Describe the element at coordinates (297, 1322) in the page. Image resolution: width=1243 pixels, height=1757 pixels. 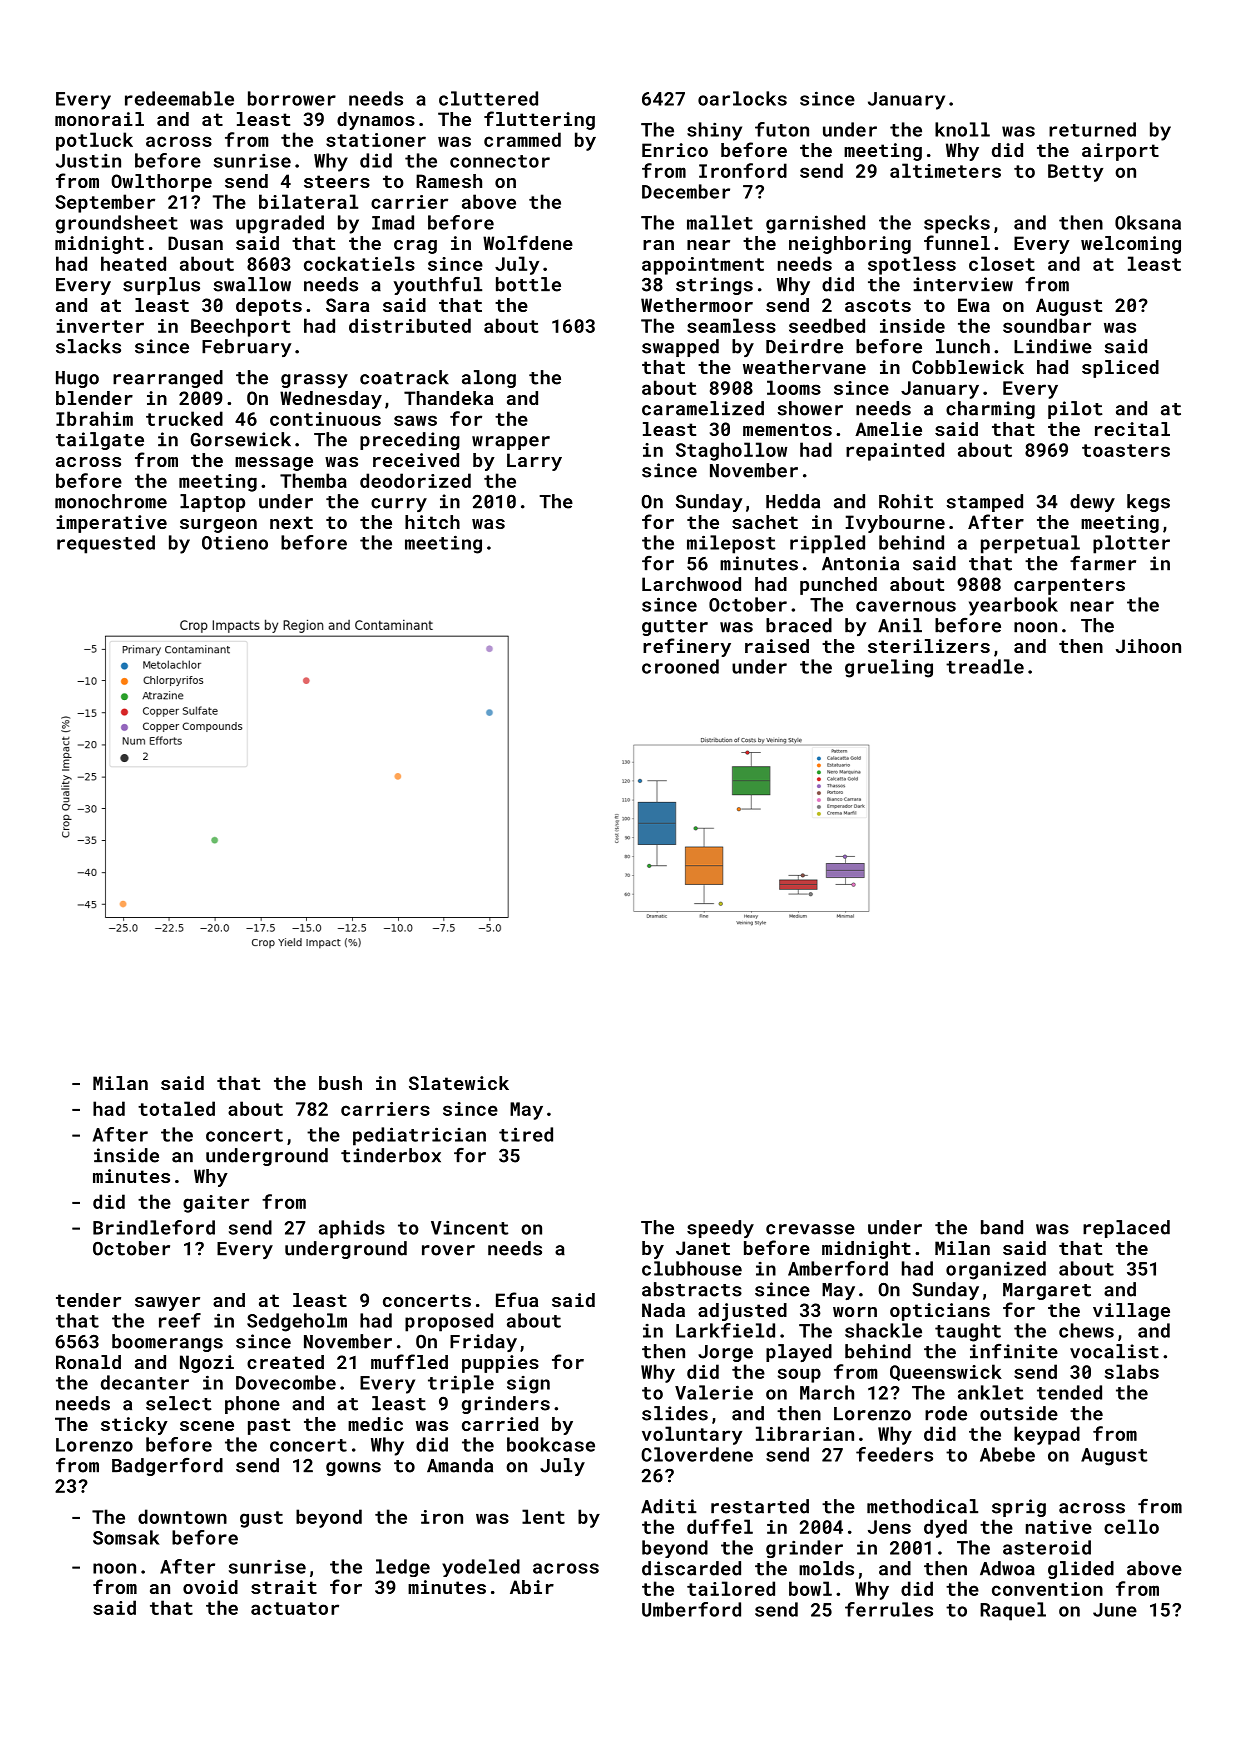
I see `Sedgeholm` at that location.
